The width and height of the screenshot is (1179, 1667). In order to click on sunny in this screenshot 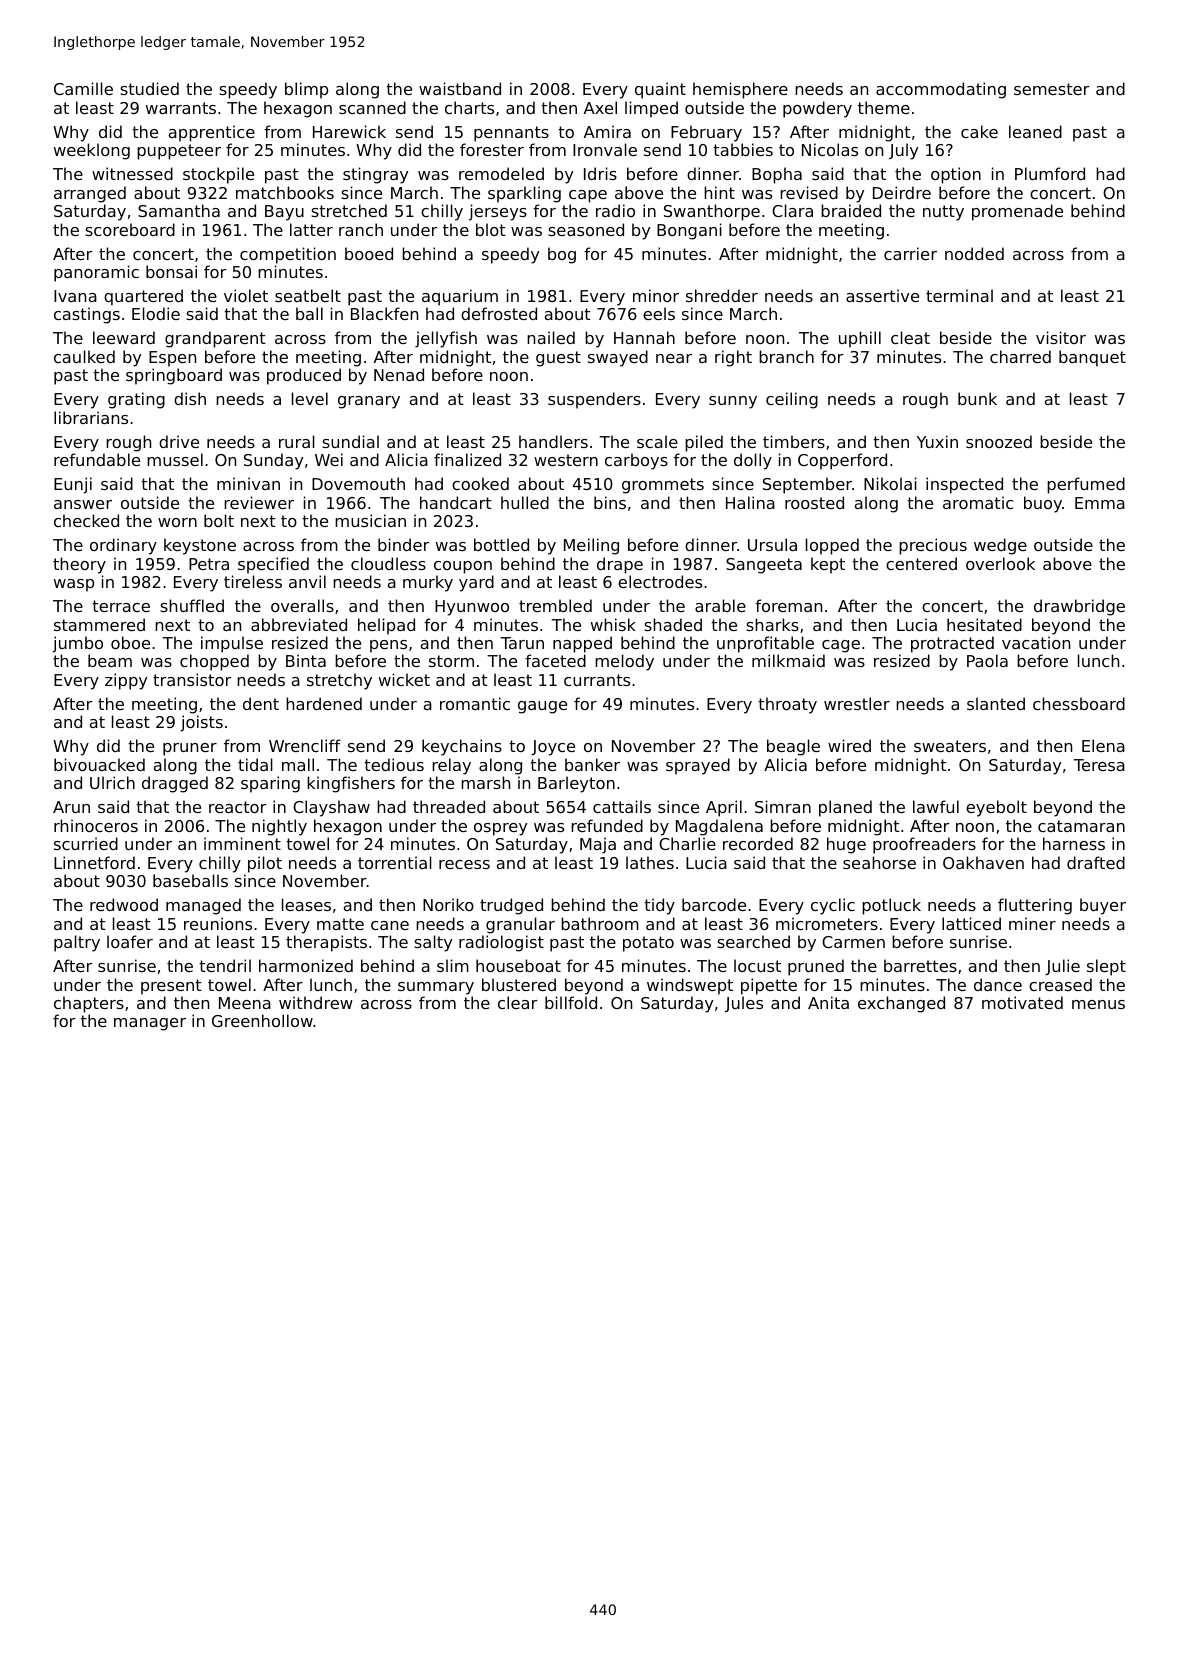, I will do `click(733, 402)`.
